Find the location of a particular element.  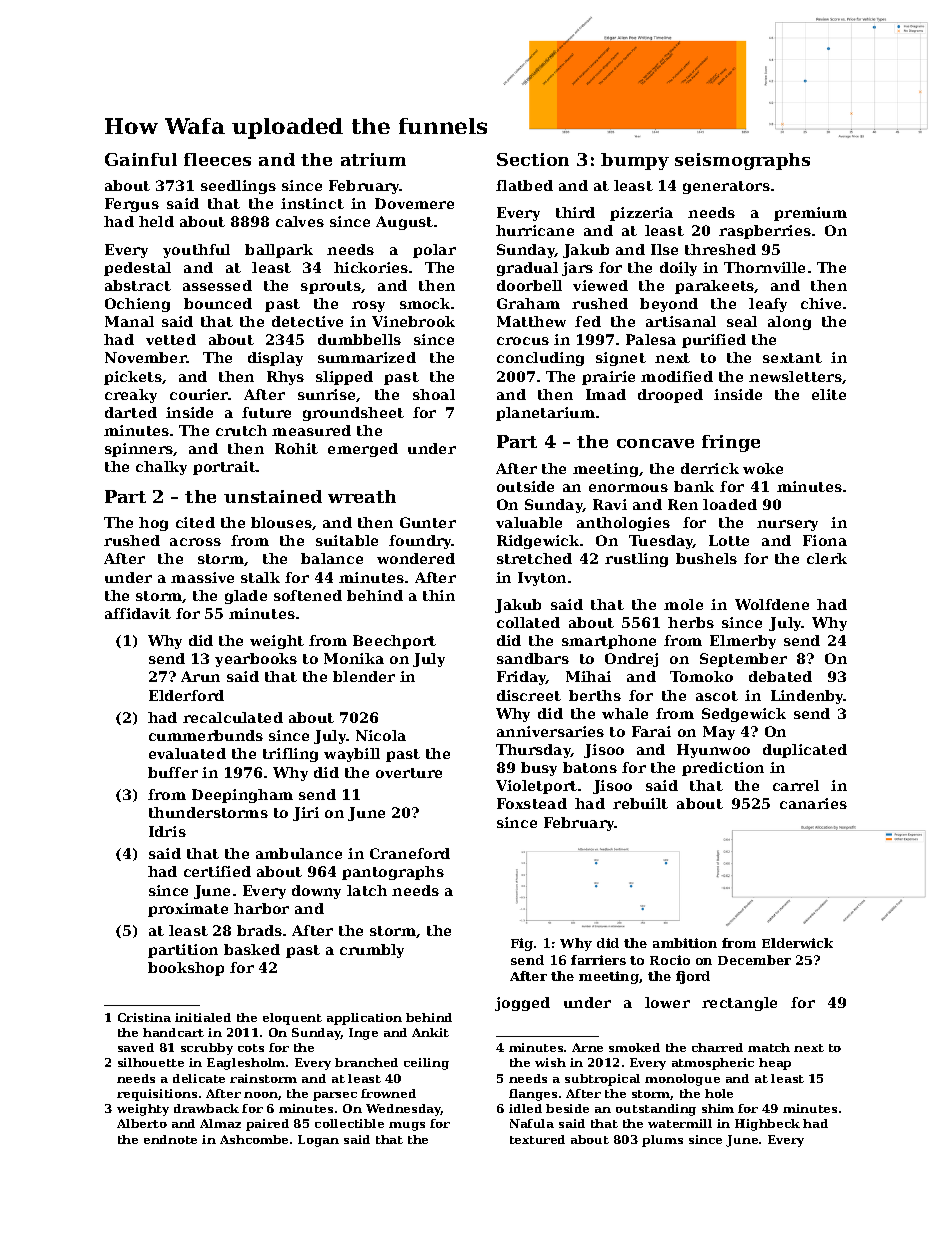

Wolfdene is located at coordinates (772, 604).
